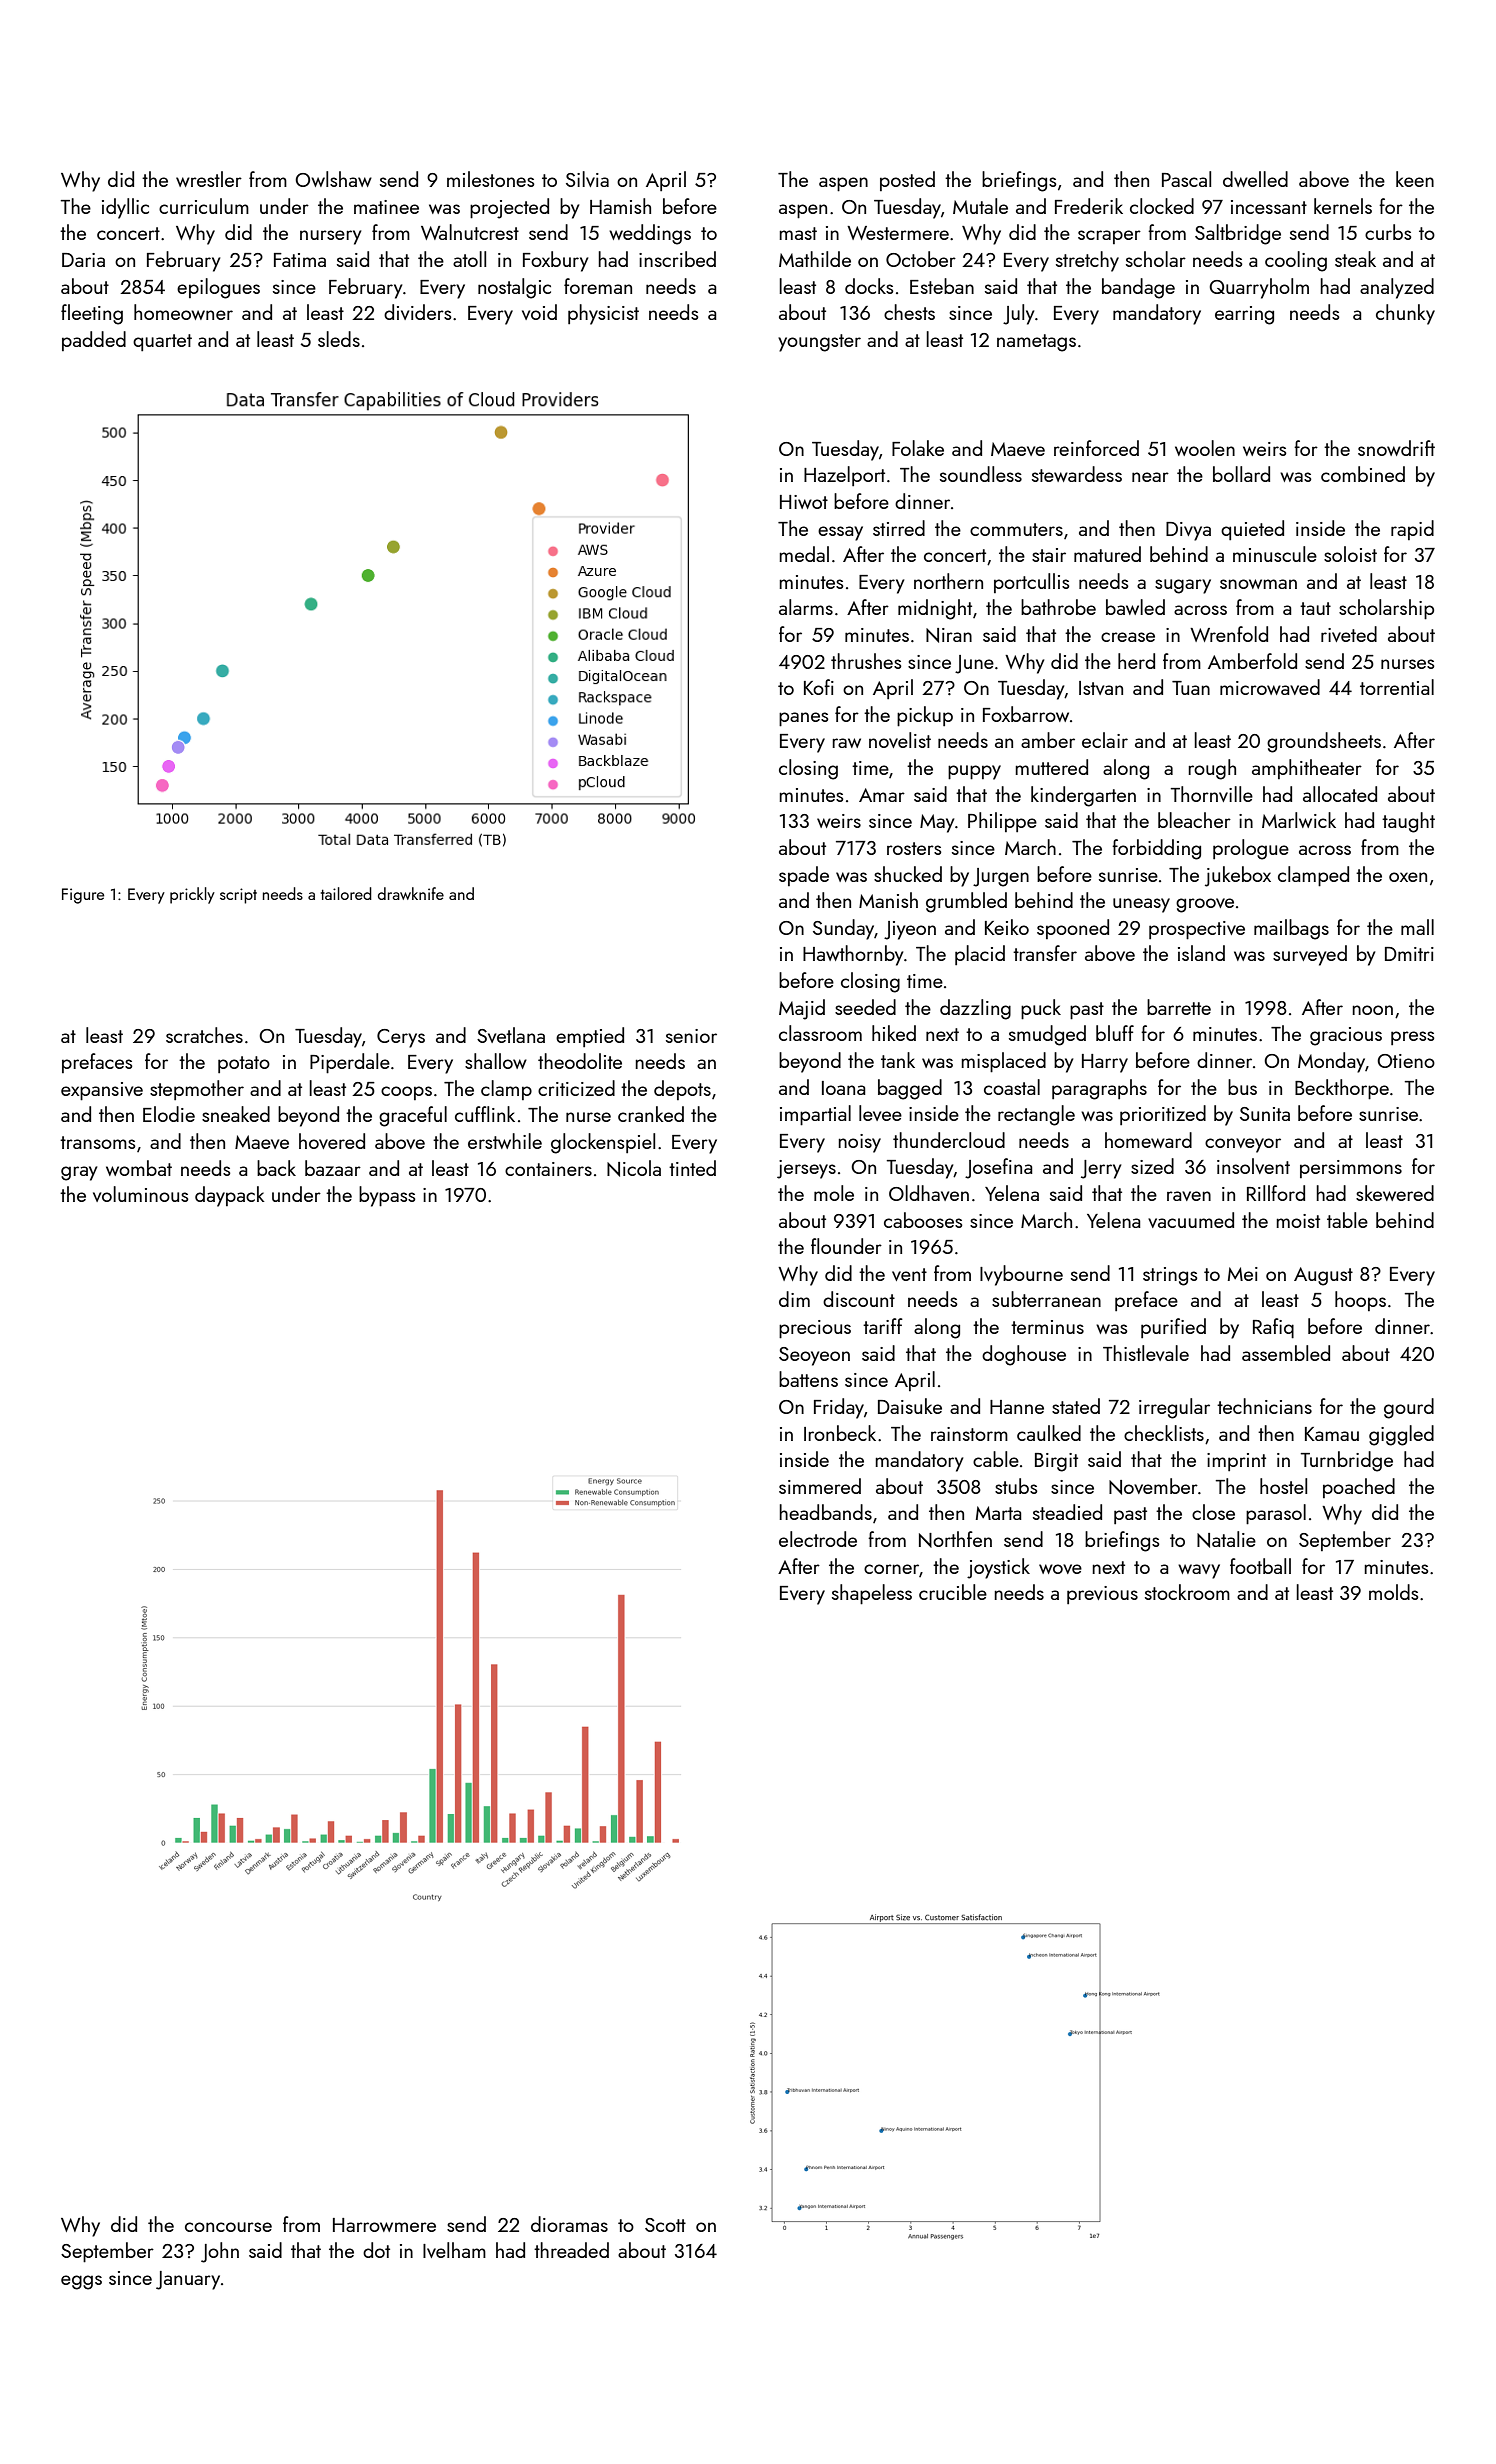 The image size is (1496, 2464). What do you see at coordinates (569, 2224) in the screenshot?
I see `dioramas` at bounding box center [569, 2224].
